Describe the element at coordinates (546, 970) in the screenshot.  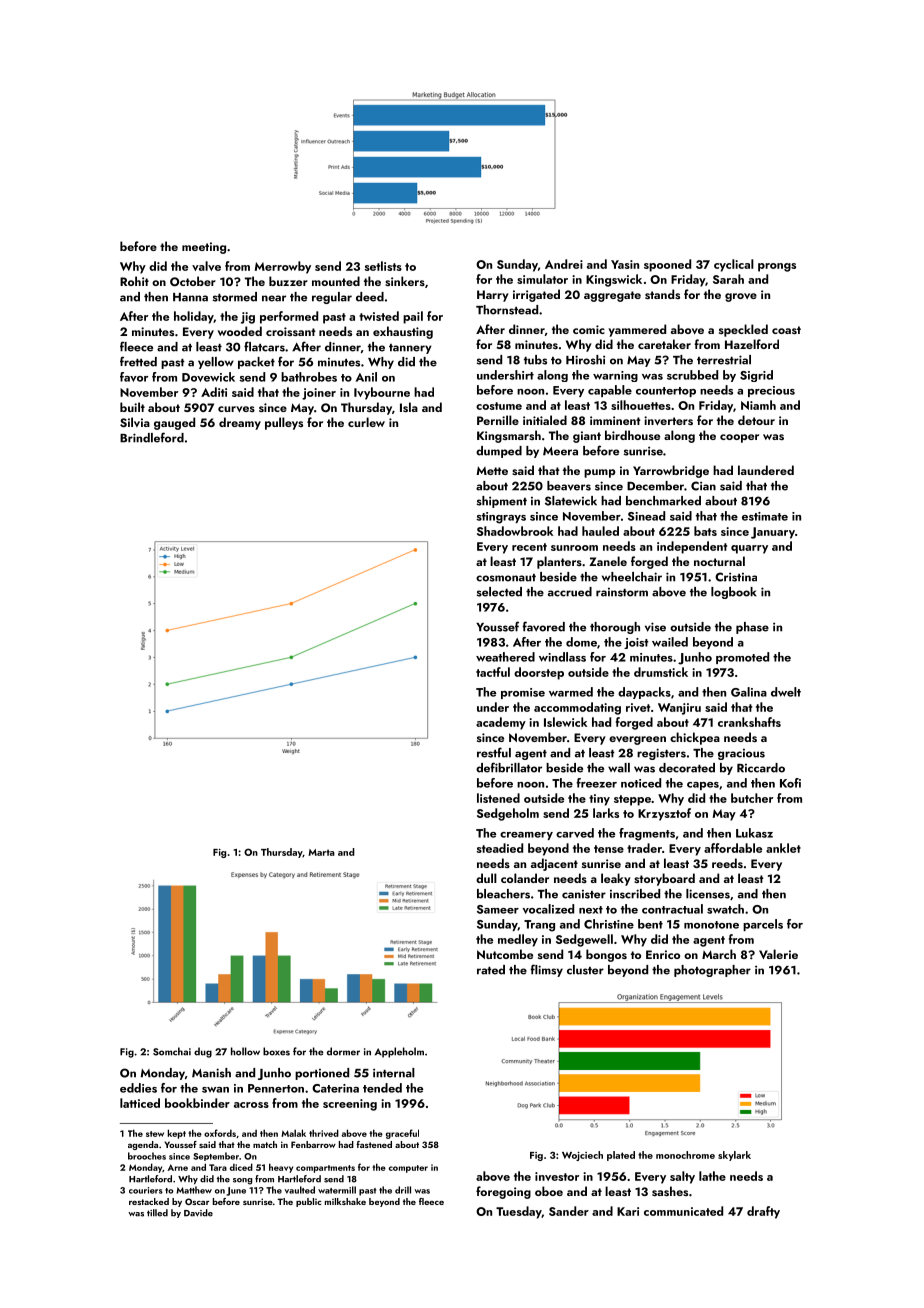
I see `flimsy` at that location.
